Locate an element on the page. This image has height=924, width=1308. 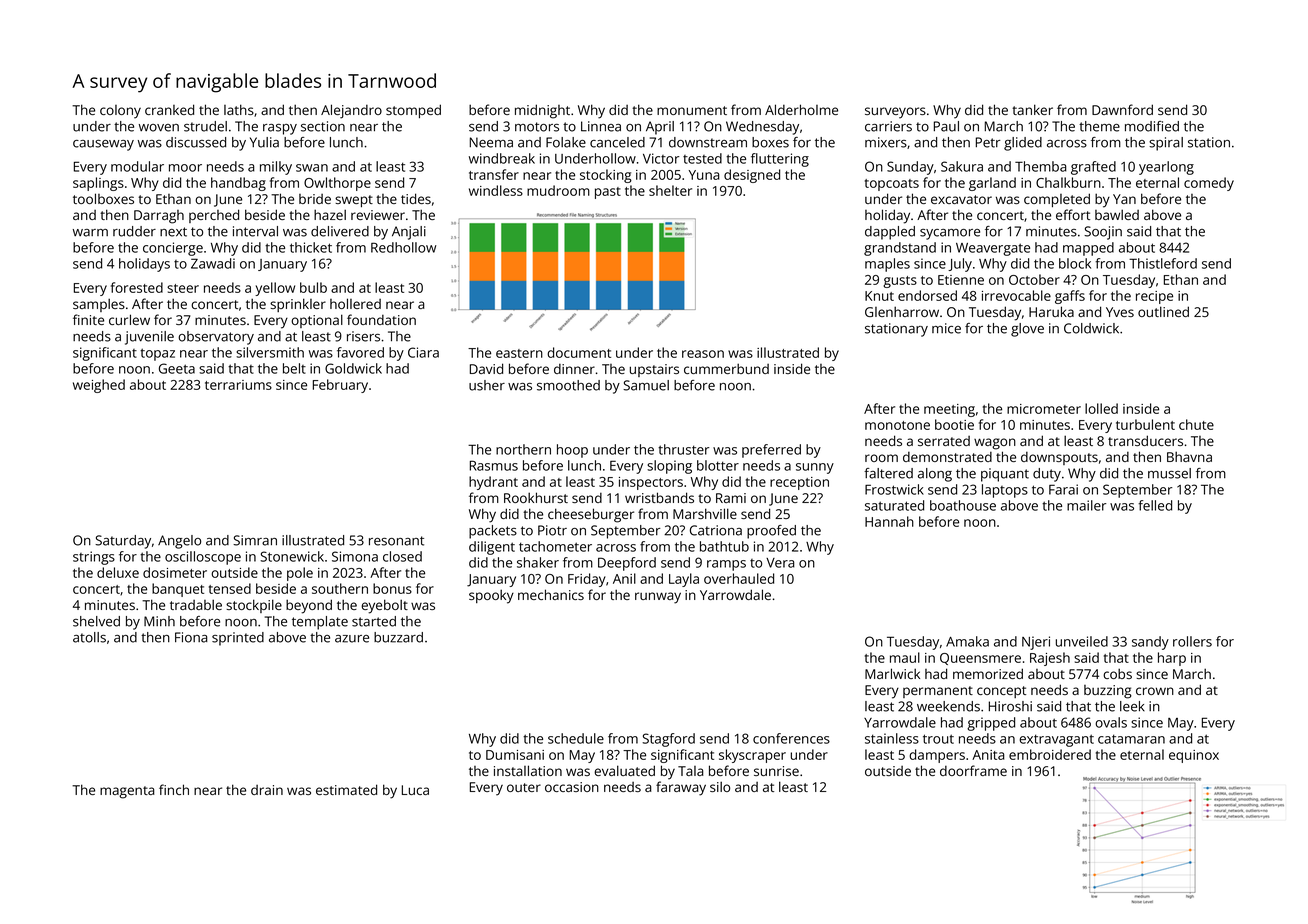
preferred is located at coordinates (771, 451).
